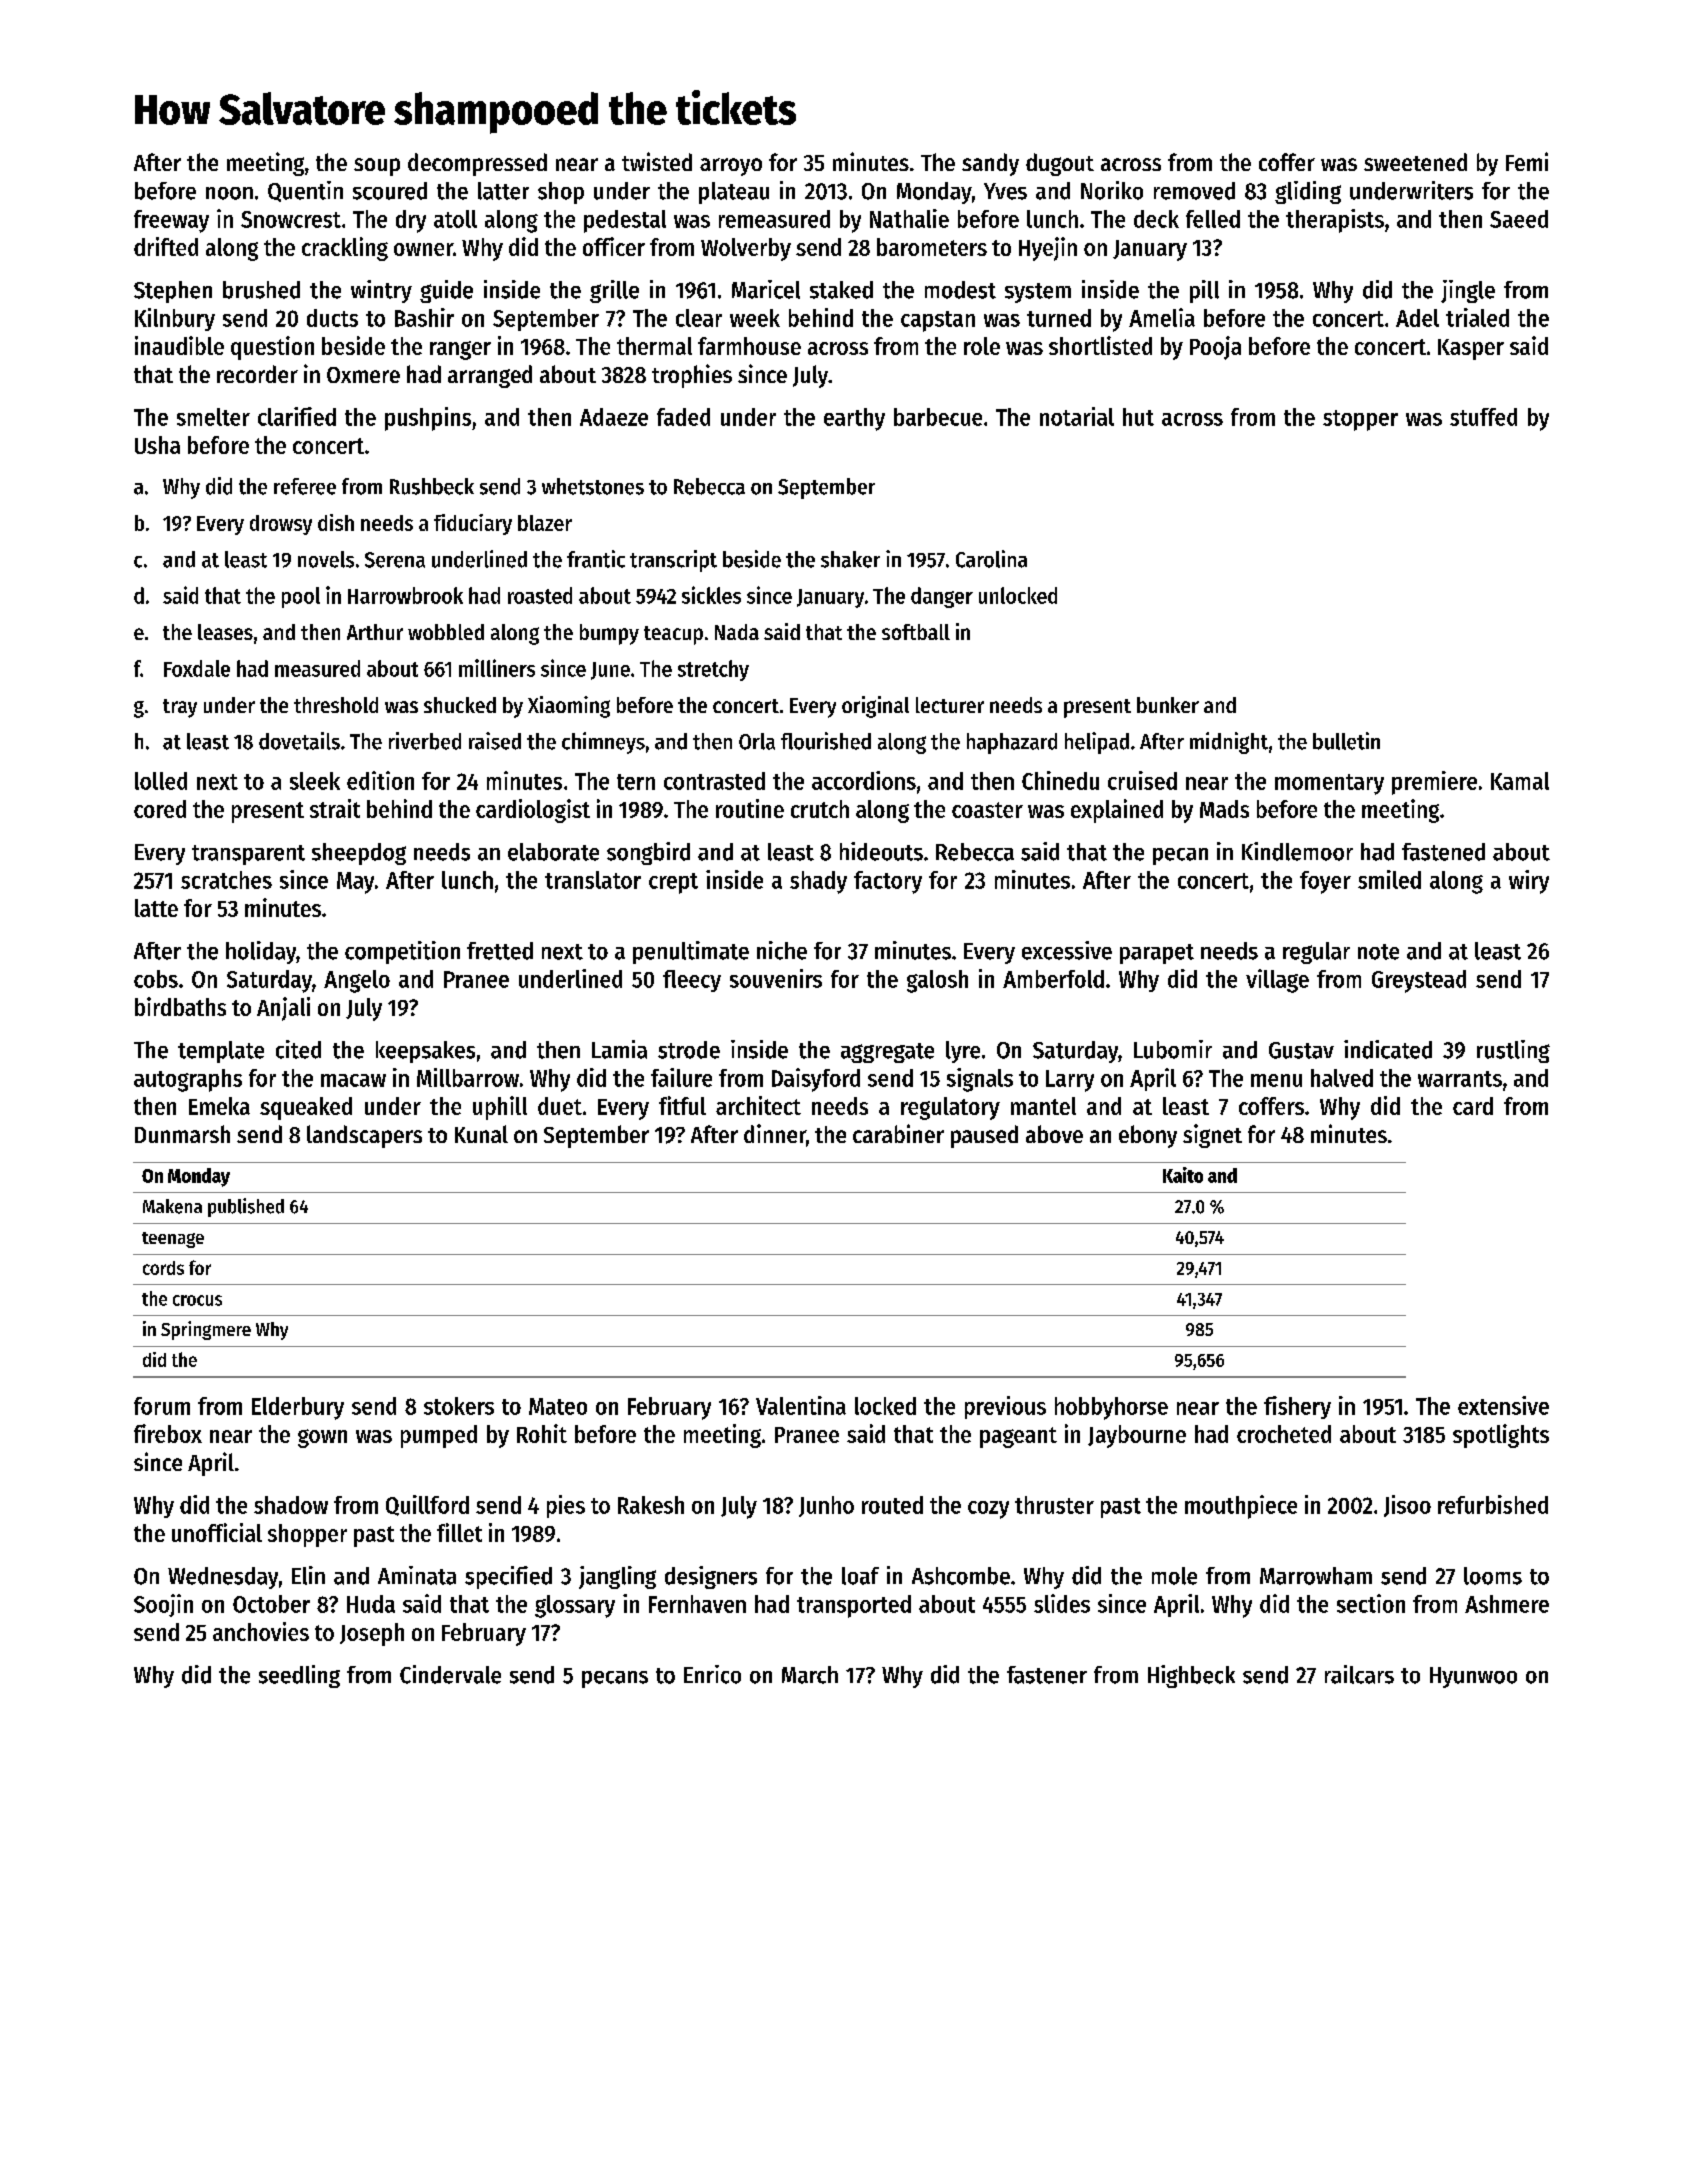 The width and height of the page is (1683, 2178). I want to click on role, so click(982, 346).
